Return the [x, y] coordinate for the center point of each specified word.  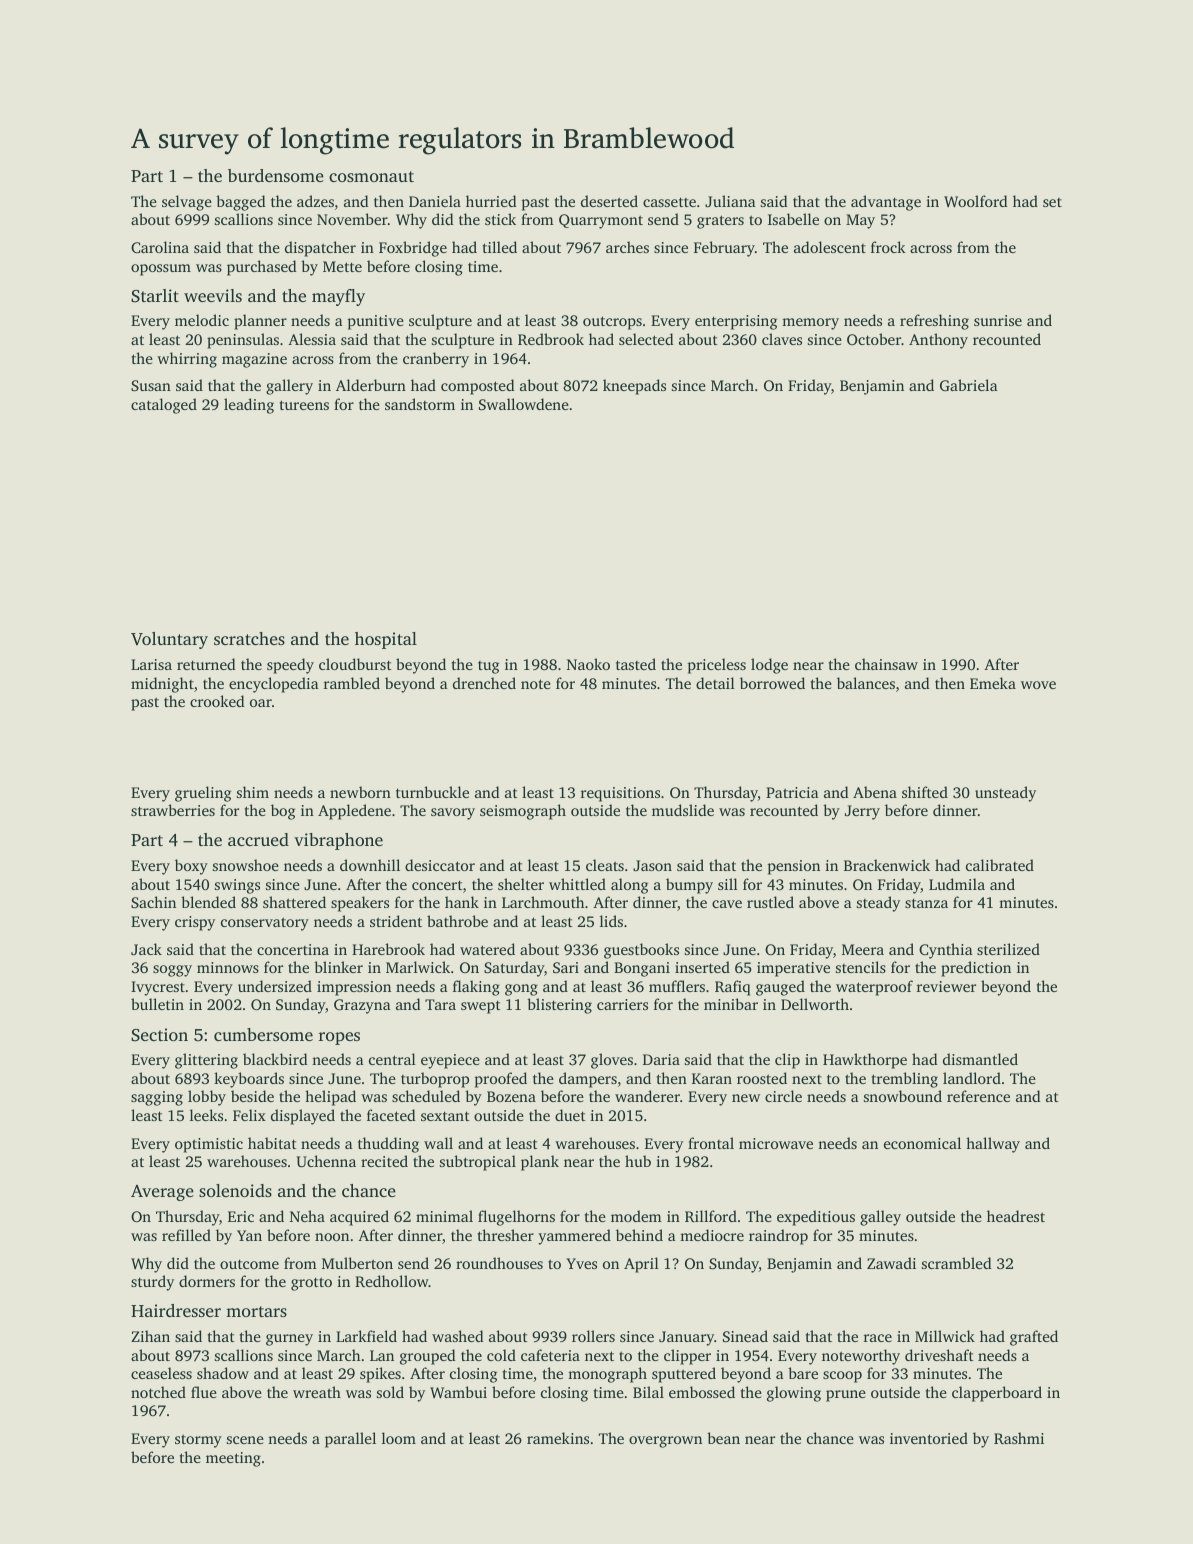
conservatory [265, 924]
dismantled [980, 1059]
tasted [636, 664]
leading [249, 406]
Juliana [730, 201]
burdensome [276, 175]
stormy [198, 1441]
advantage [886, 203]
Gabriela [969, 385]
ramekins [558, 1438]
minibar [731, 1004]
